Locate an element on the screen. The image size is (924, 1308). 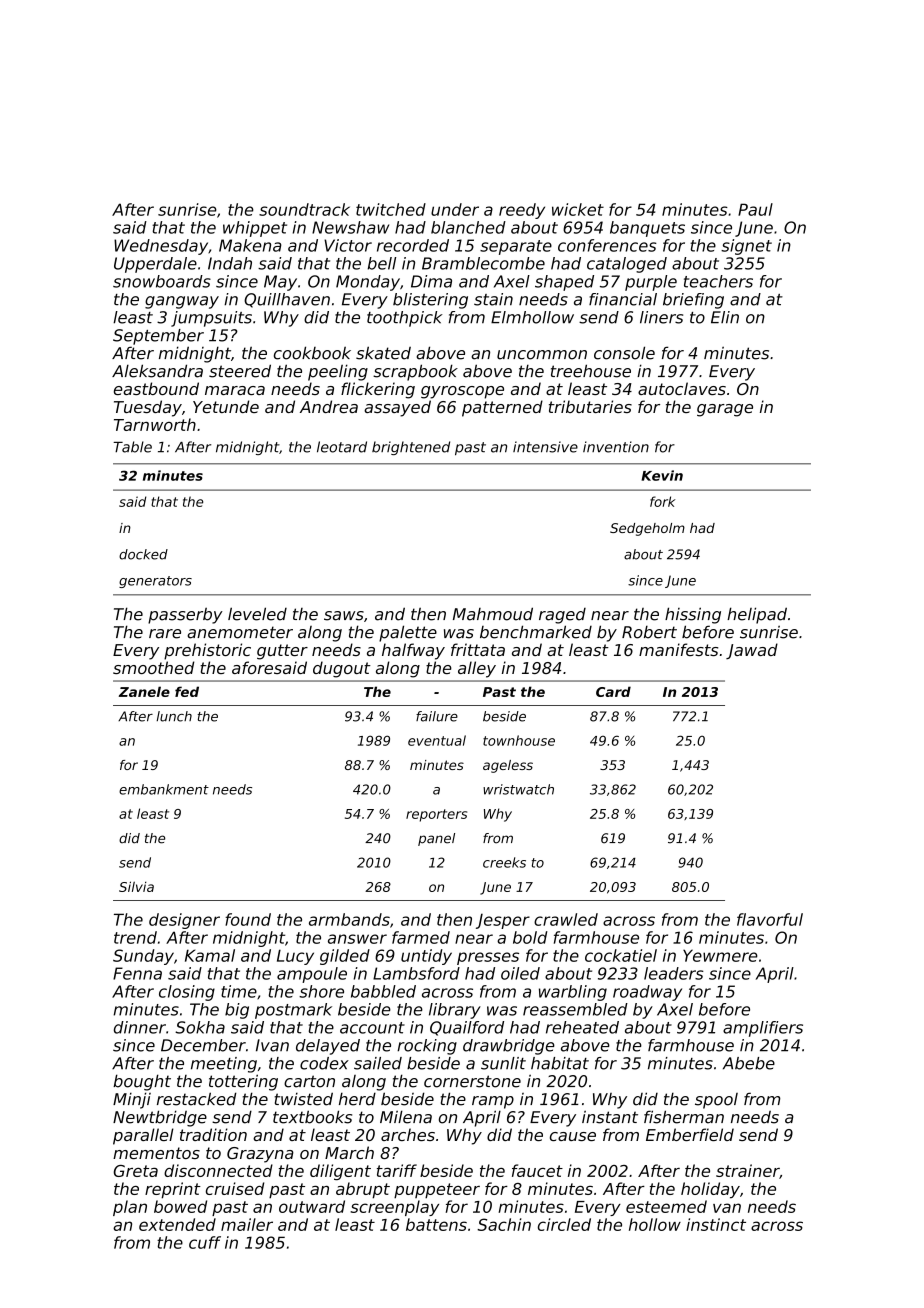
twitched is located at coordinates (391, 209).
